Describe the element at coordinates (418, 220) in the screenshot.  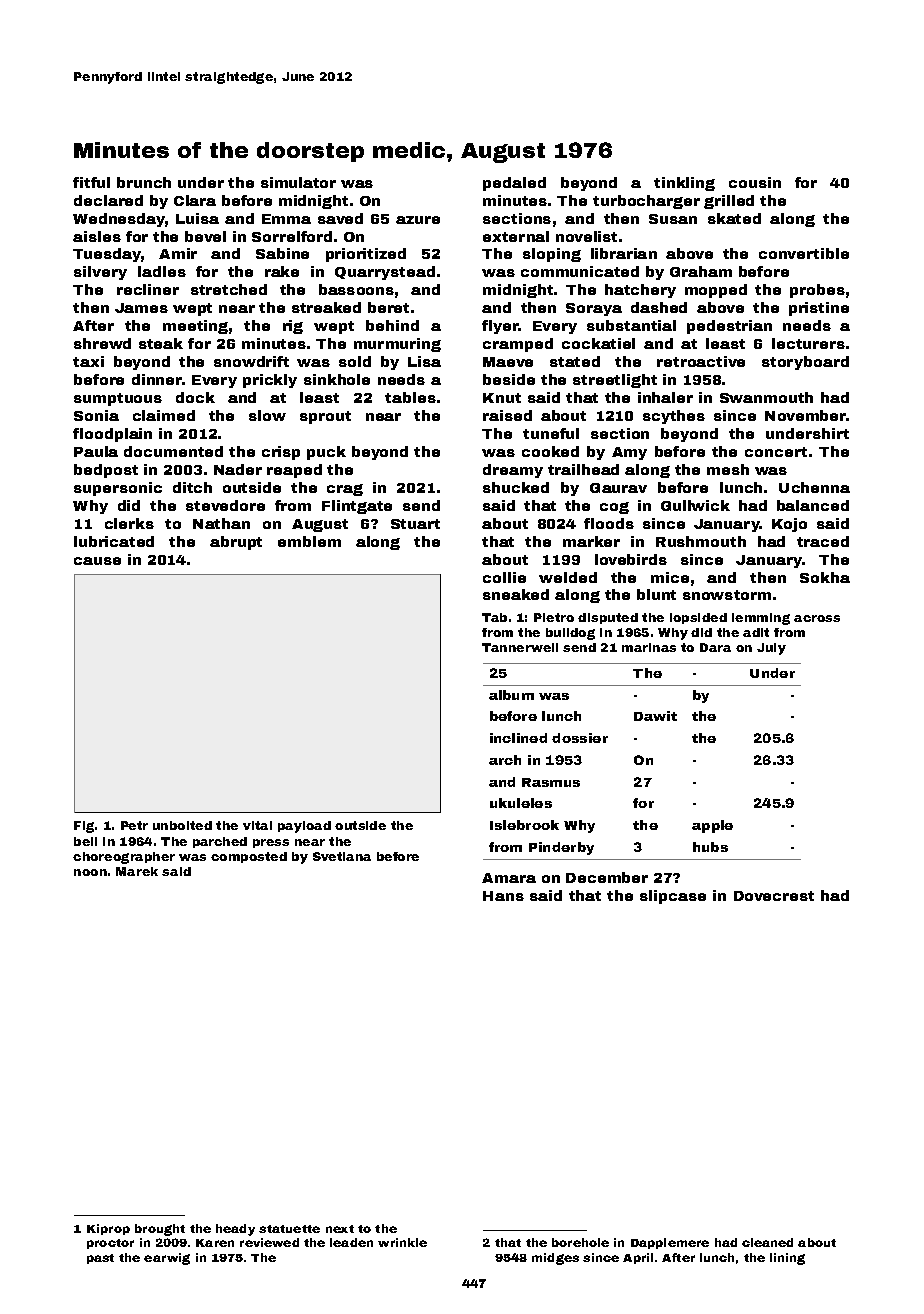
I see `azure` at that location.
